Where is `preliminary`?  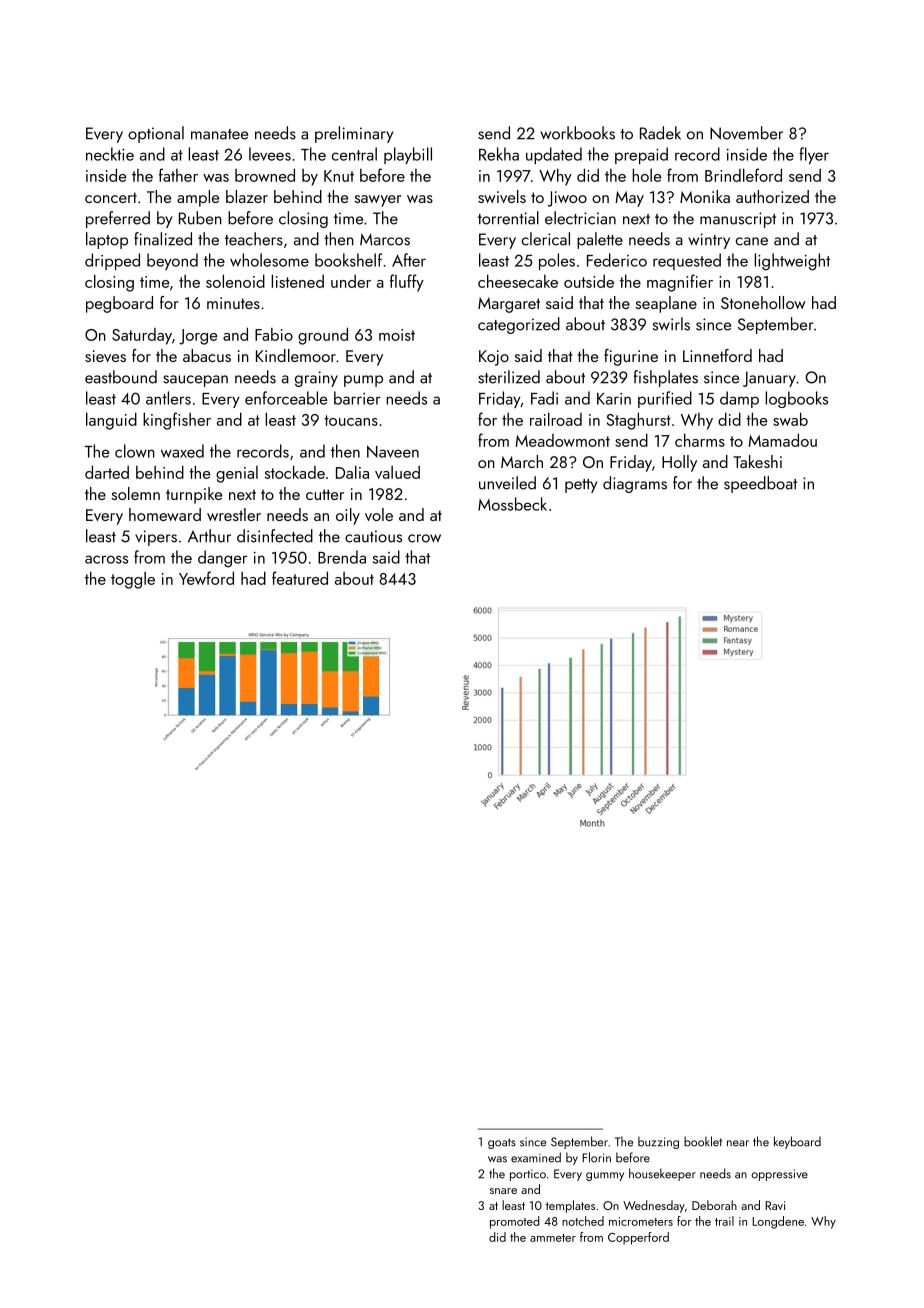
preliminary is located at coordinates (354, 134).
